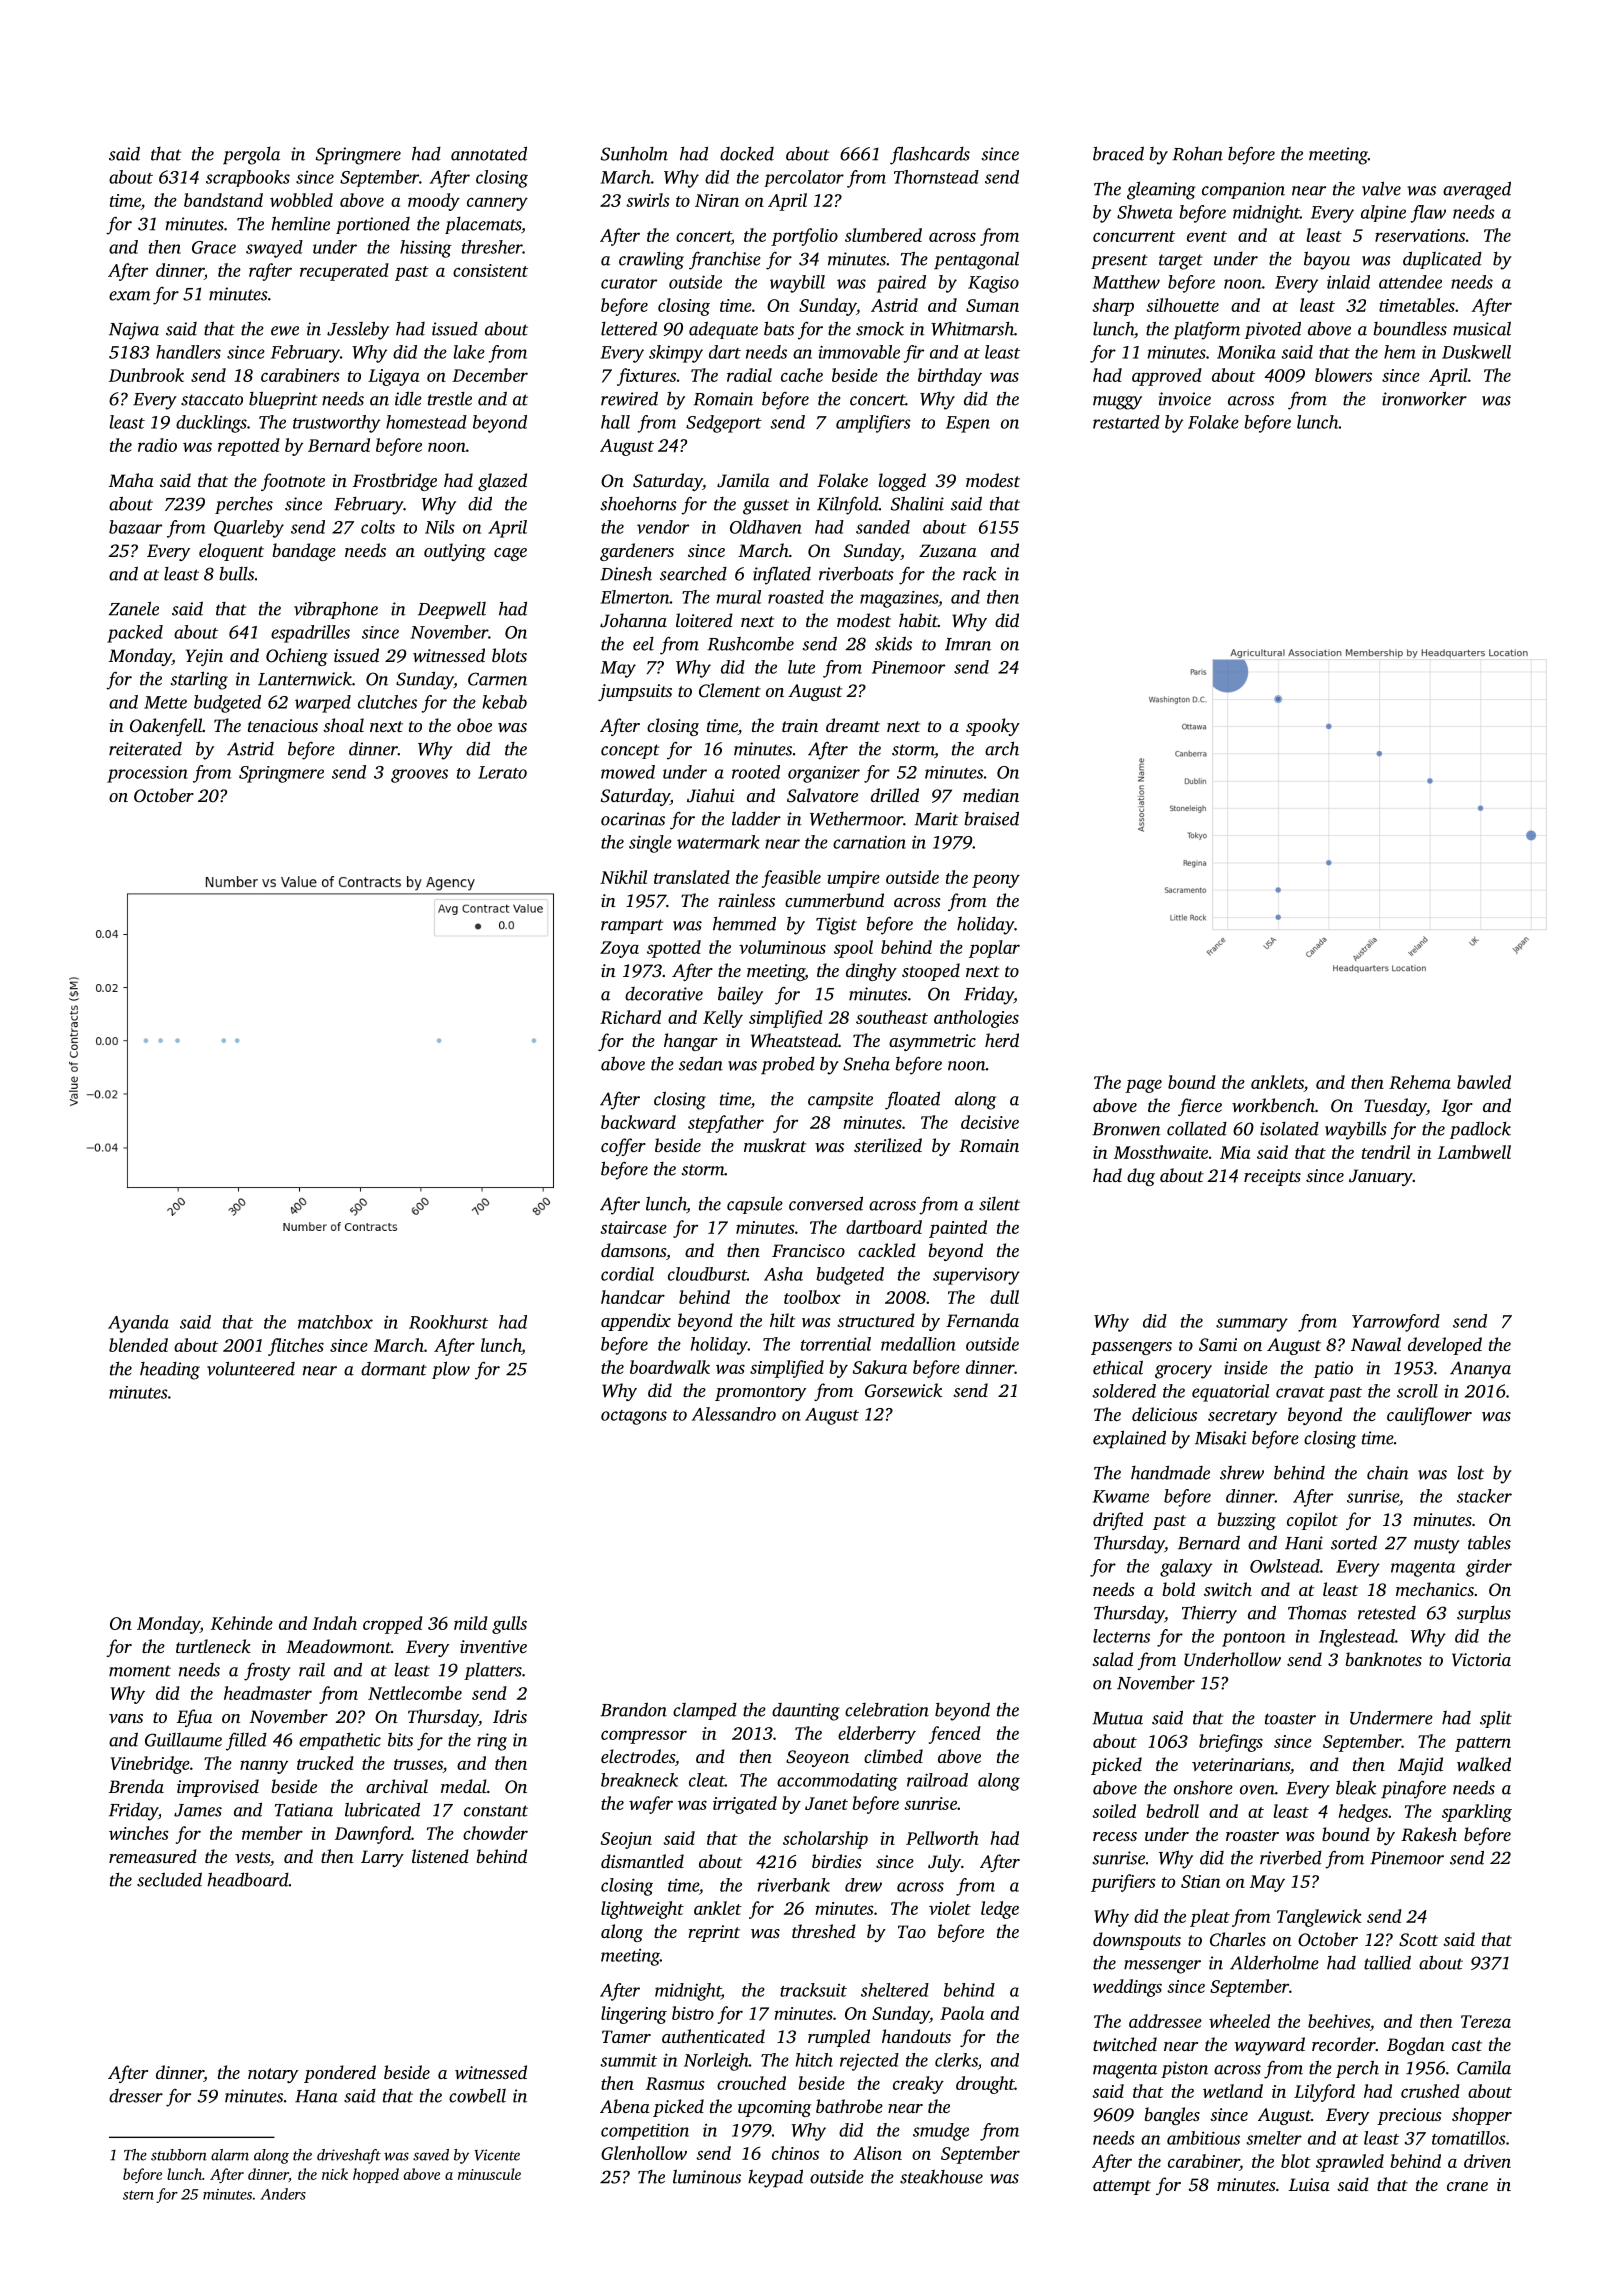 This page has height=2292, width=1620. I want to click on keypad, so click(775, 2178).
